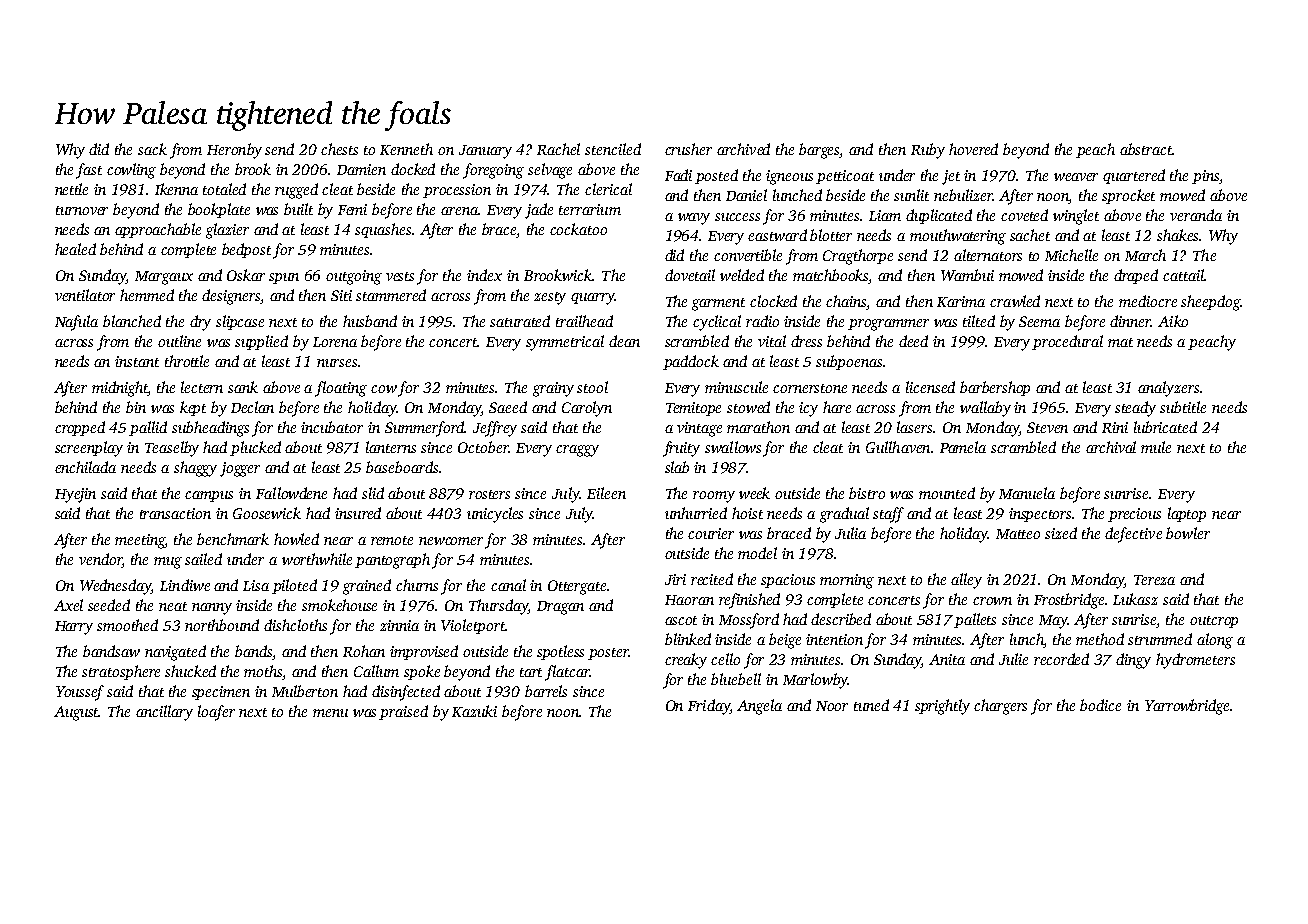 Image resolution: width=1308 pixels, height=924 pixels. What do you see at coordinates (709, 707) in the page?
I see `Friday` at bounding box center [709, 707].
